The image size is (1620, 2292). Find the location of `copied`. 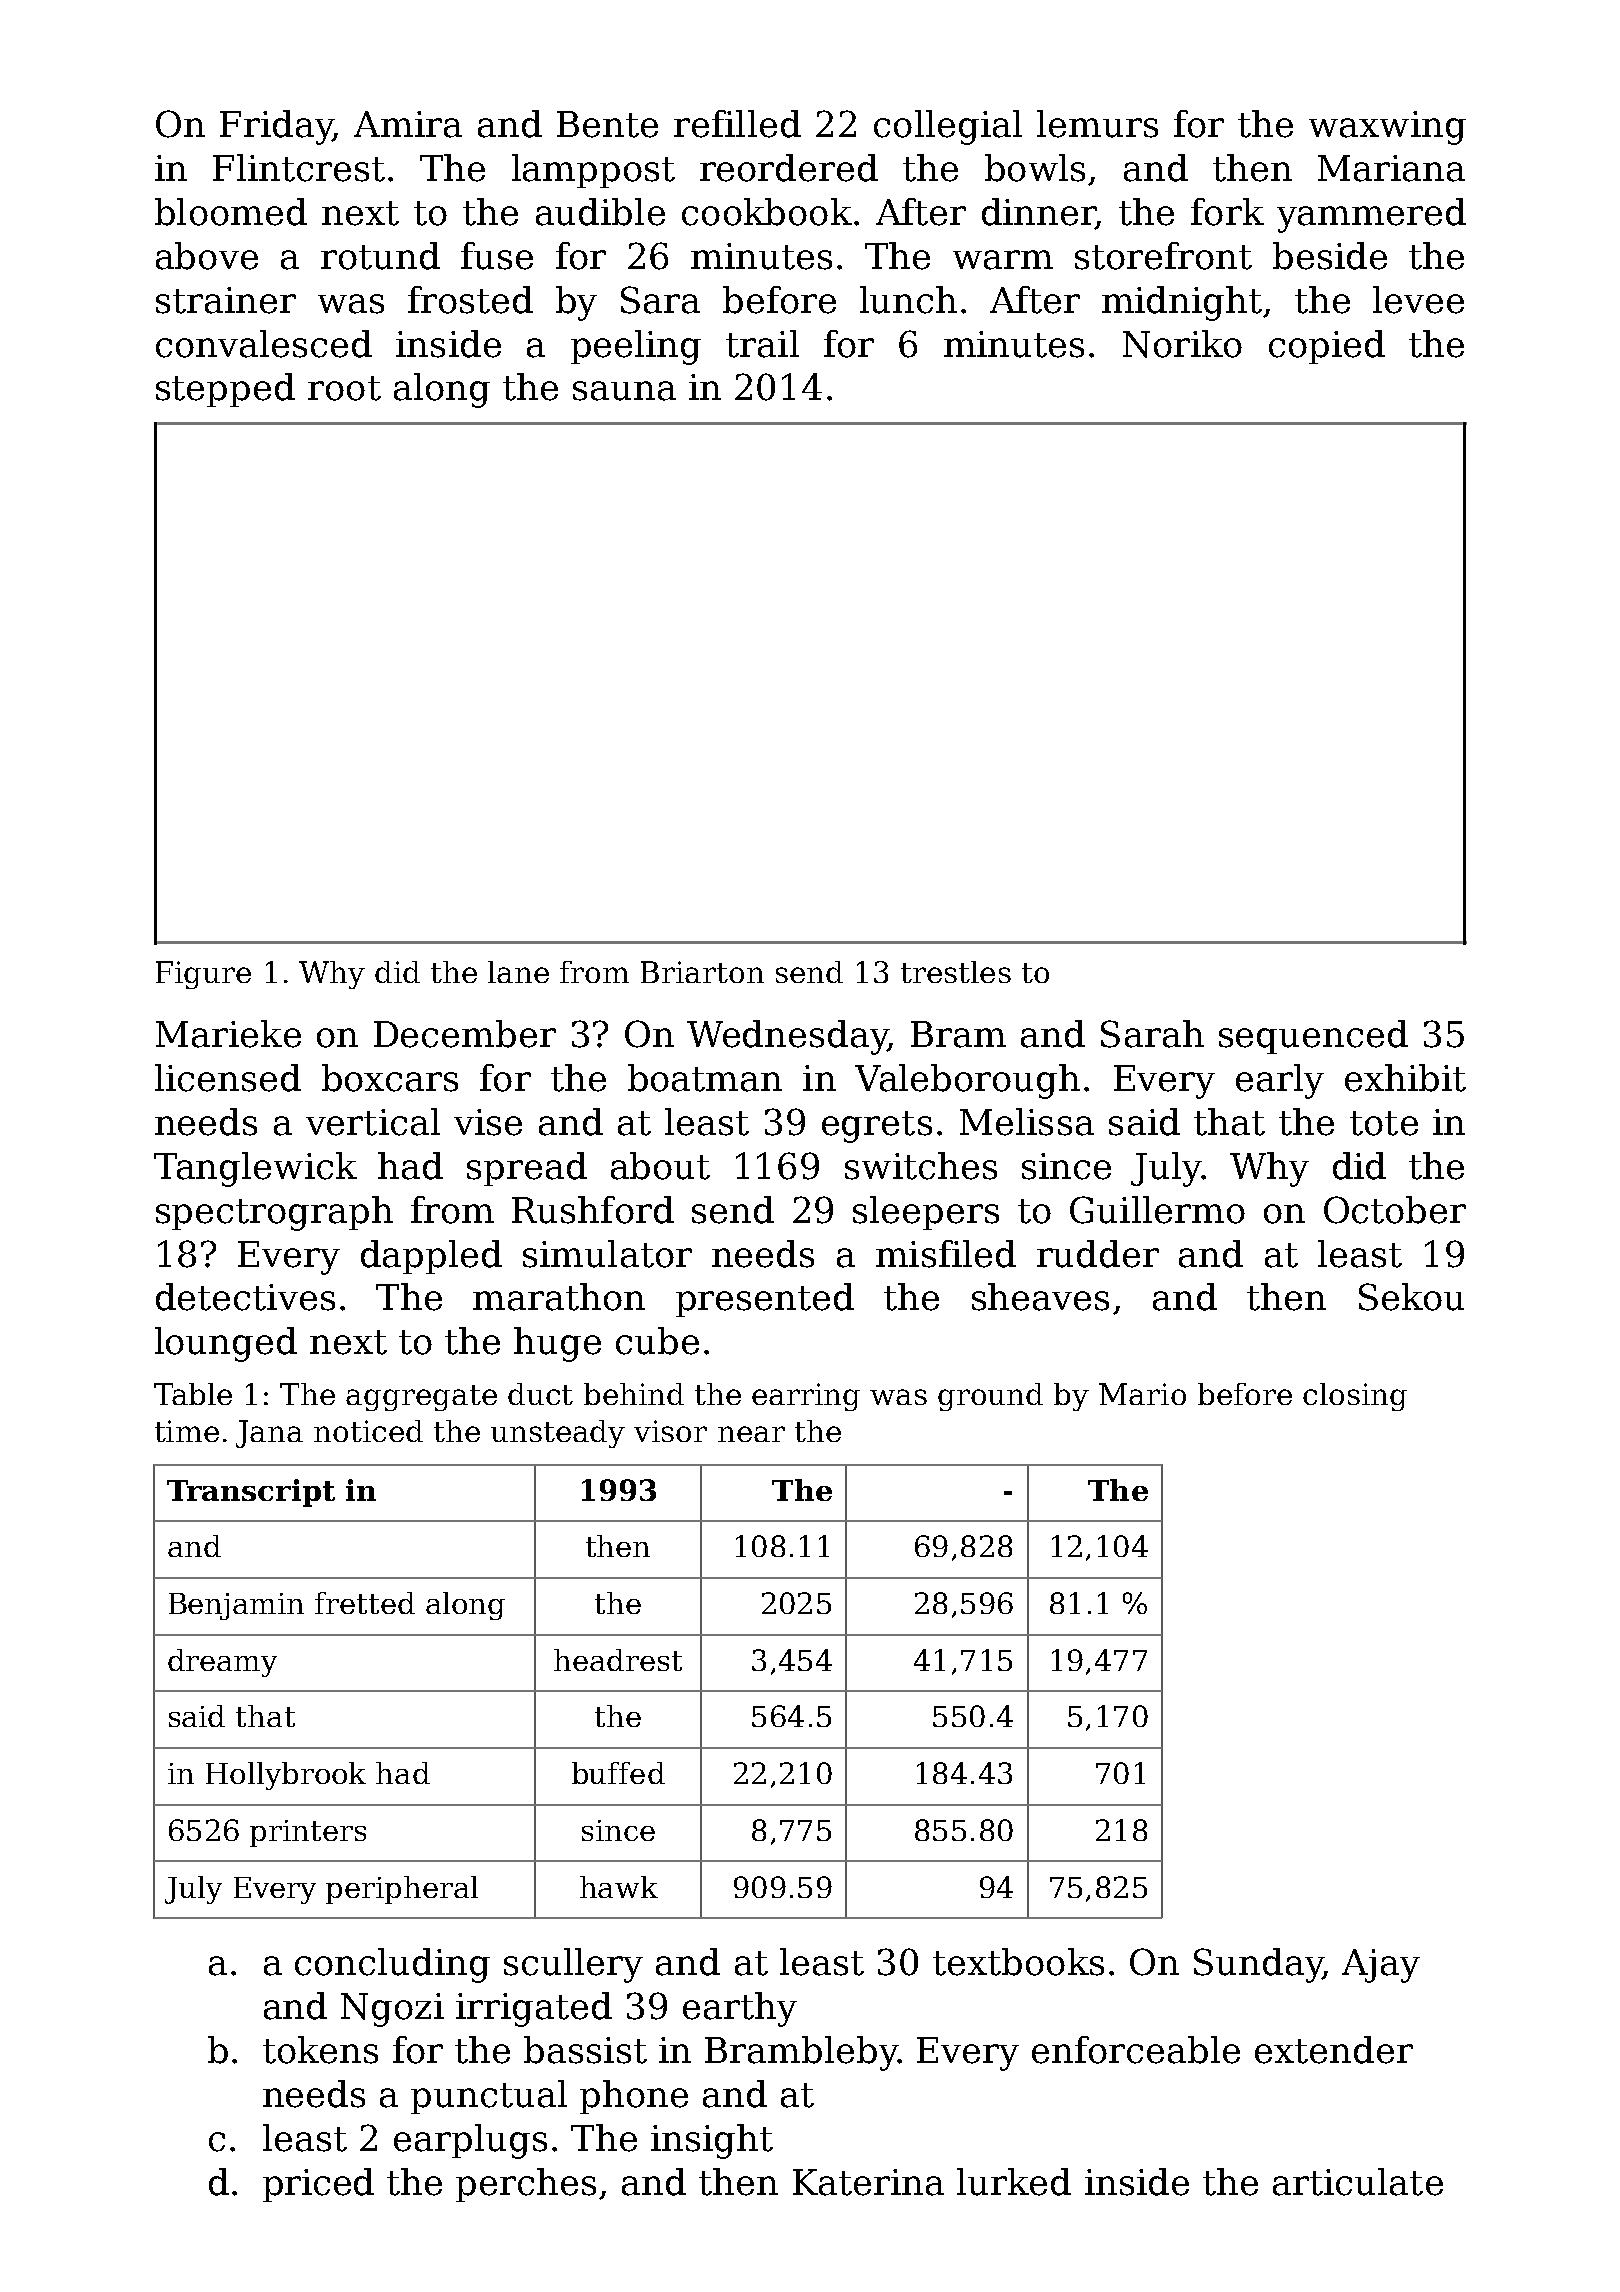

copied is located at coordinates (1327, 347).
